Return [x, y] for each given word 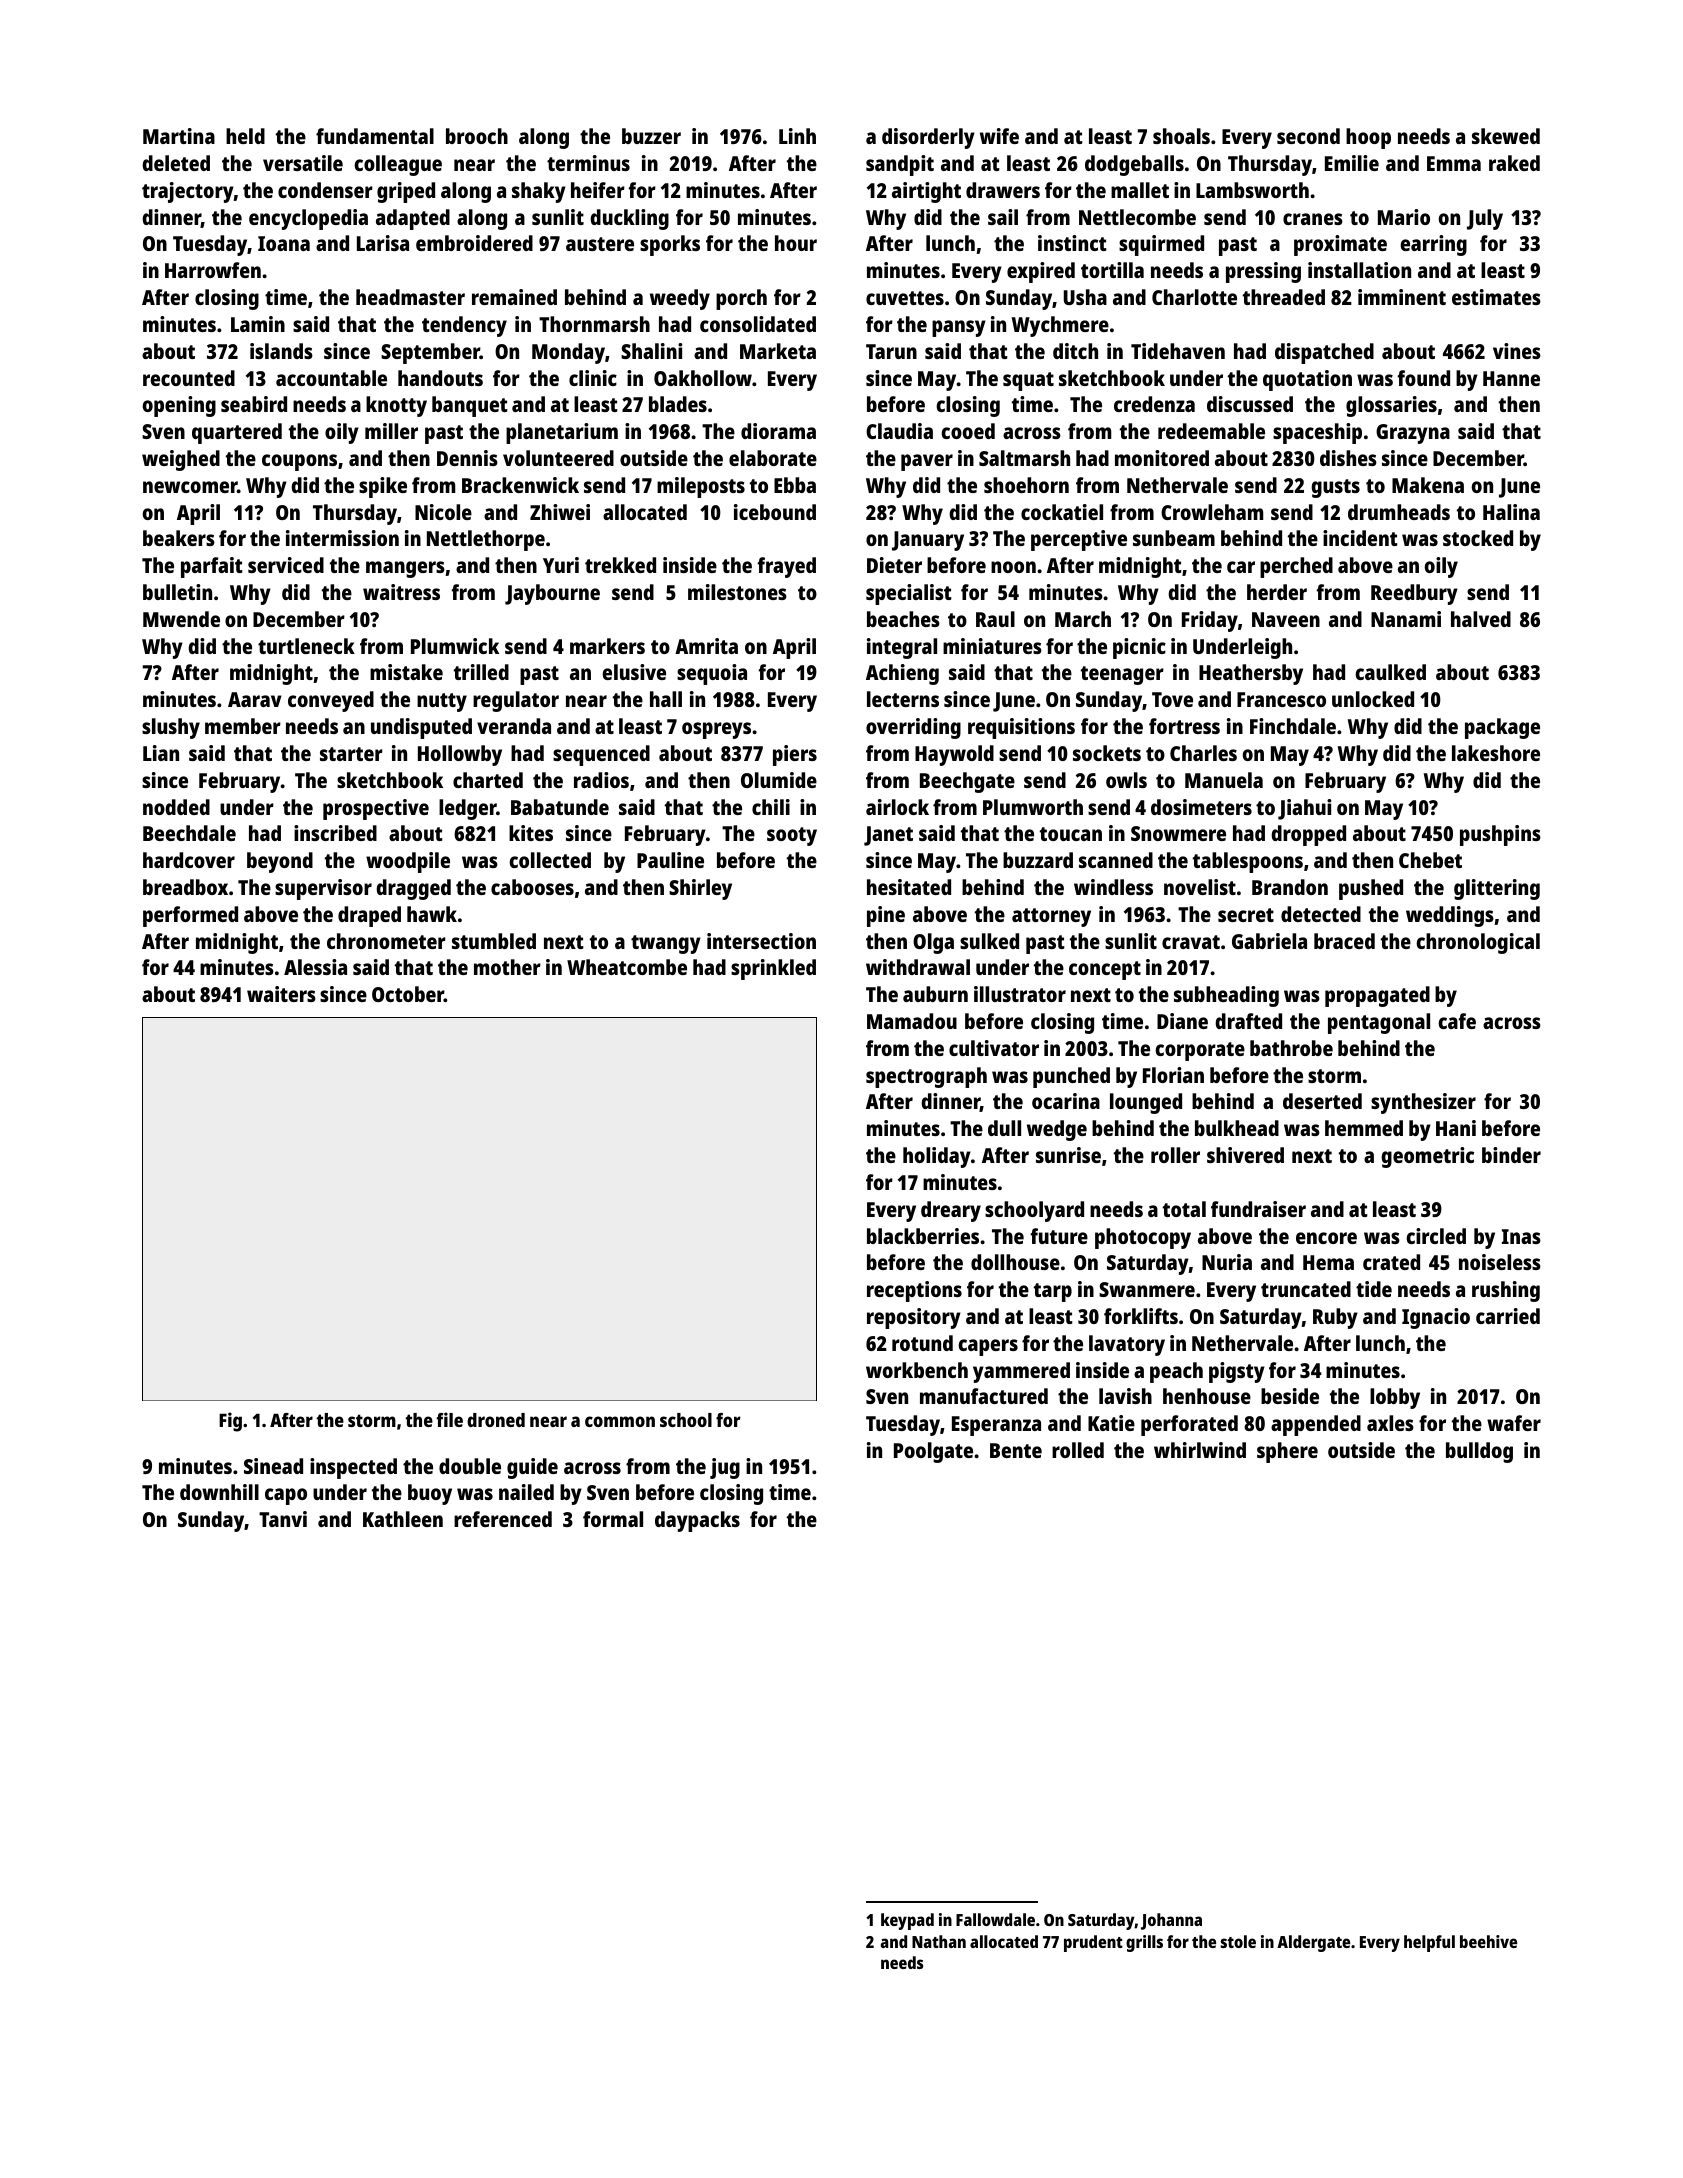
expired [1041, 272]
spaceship [1317, 433]
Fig [230, 1422]
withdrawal [918, 967]
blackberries [923, 1236]
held [245, 136]
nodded [176, 807]
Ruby [1335, 1318]
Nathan [939, 1941]
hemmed [1364, 1128]
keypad [907, 1921]
